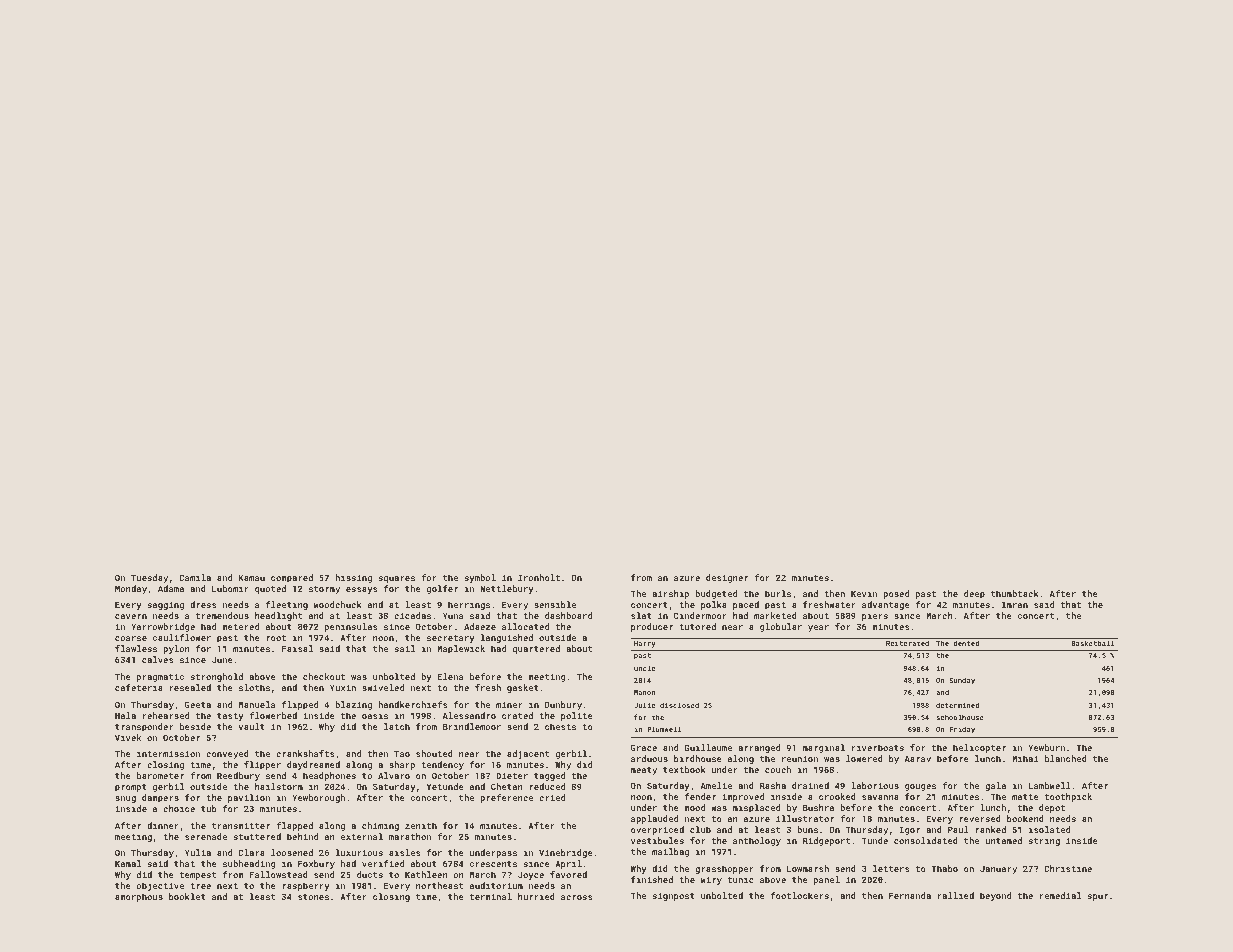  I want to click on Brindlemoor, so click(472, 726).
